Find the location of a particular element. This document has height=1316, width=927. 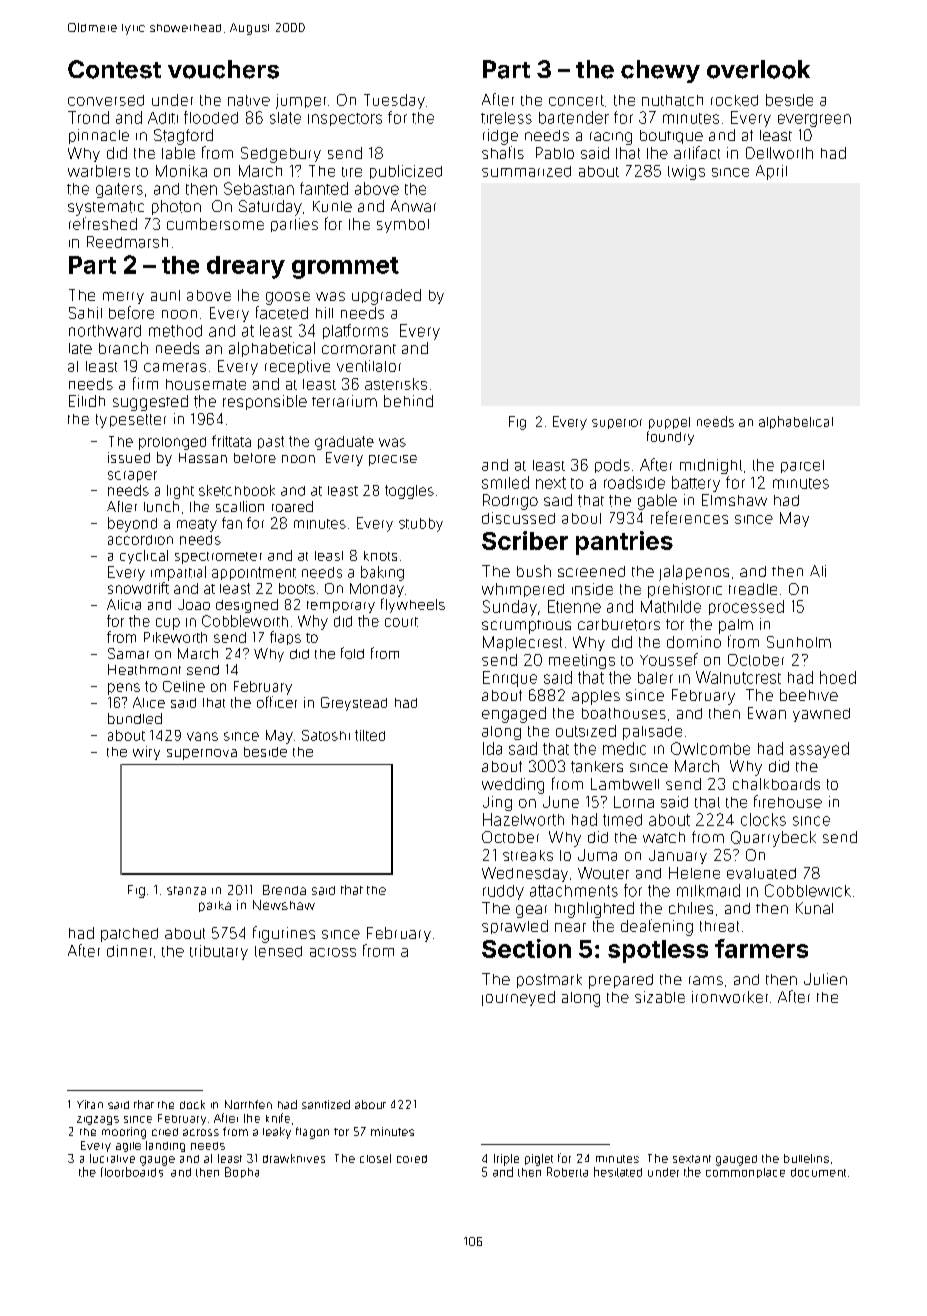

housemate is located at coordinates (206, 384).
